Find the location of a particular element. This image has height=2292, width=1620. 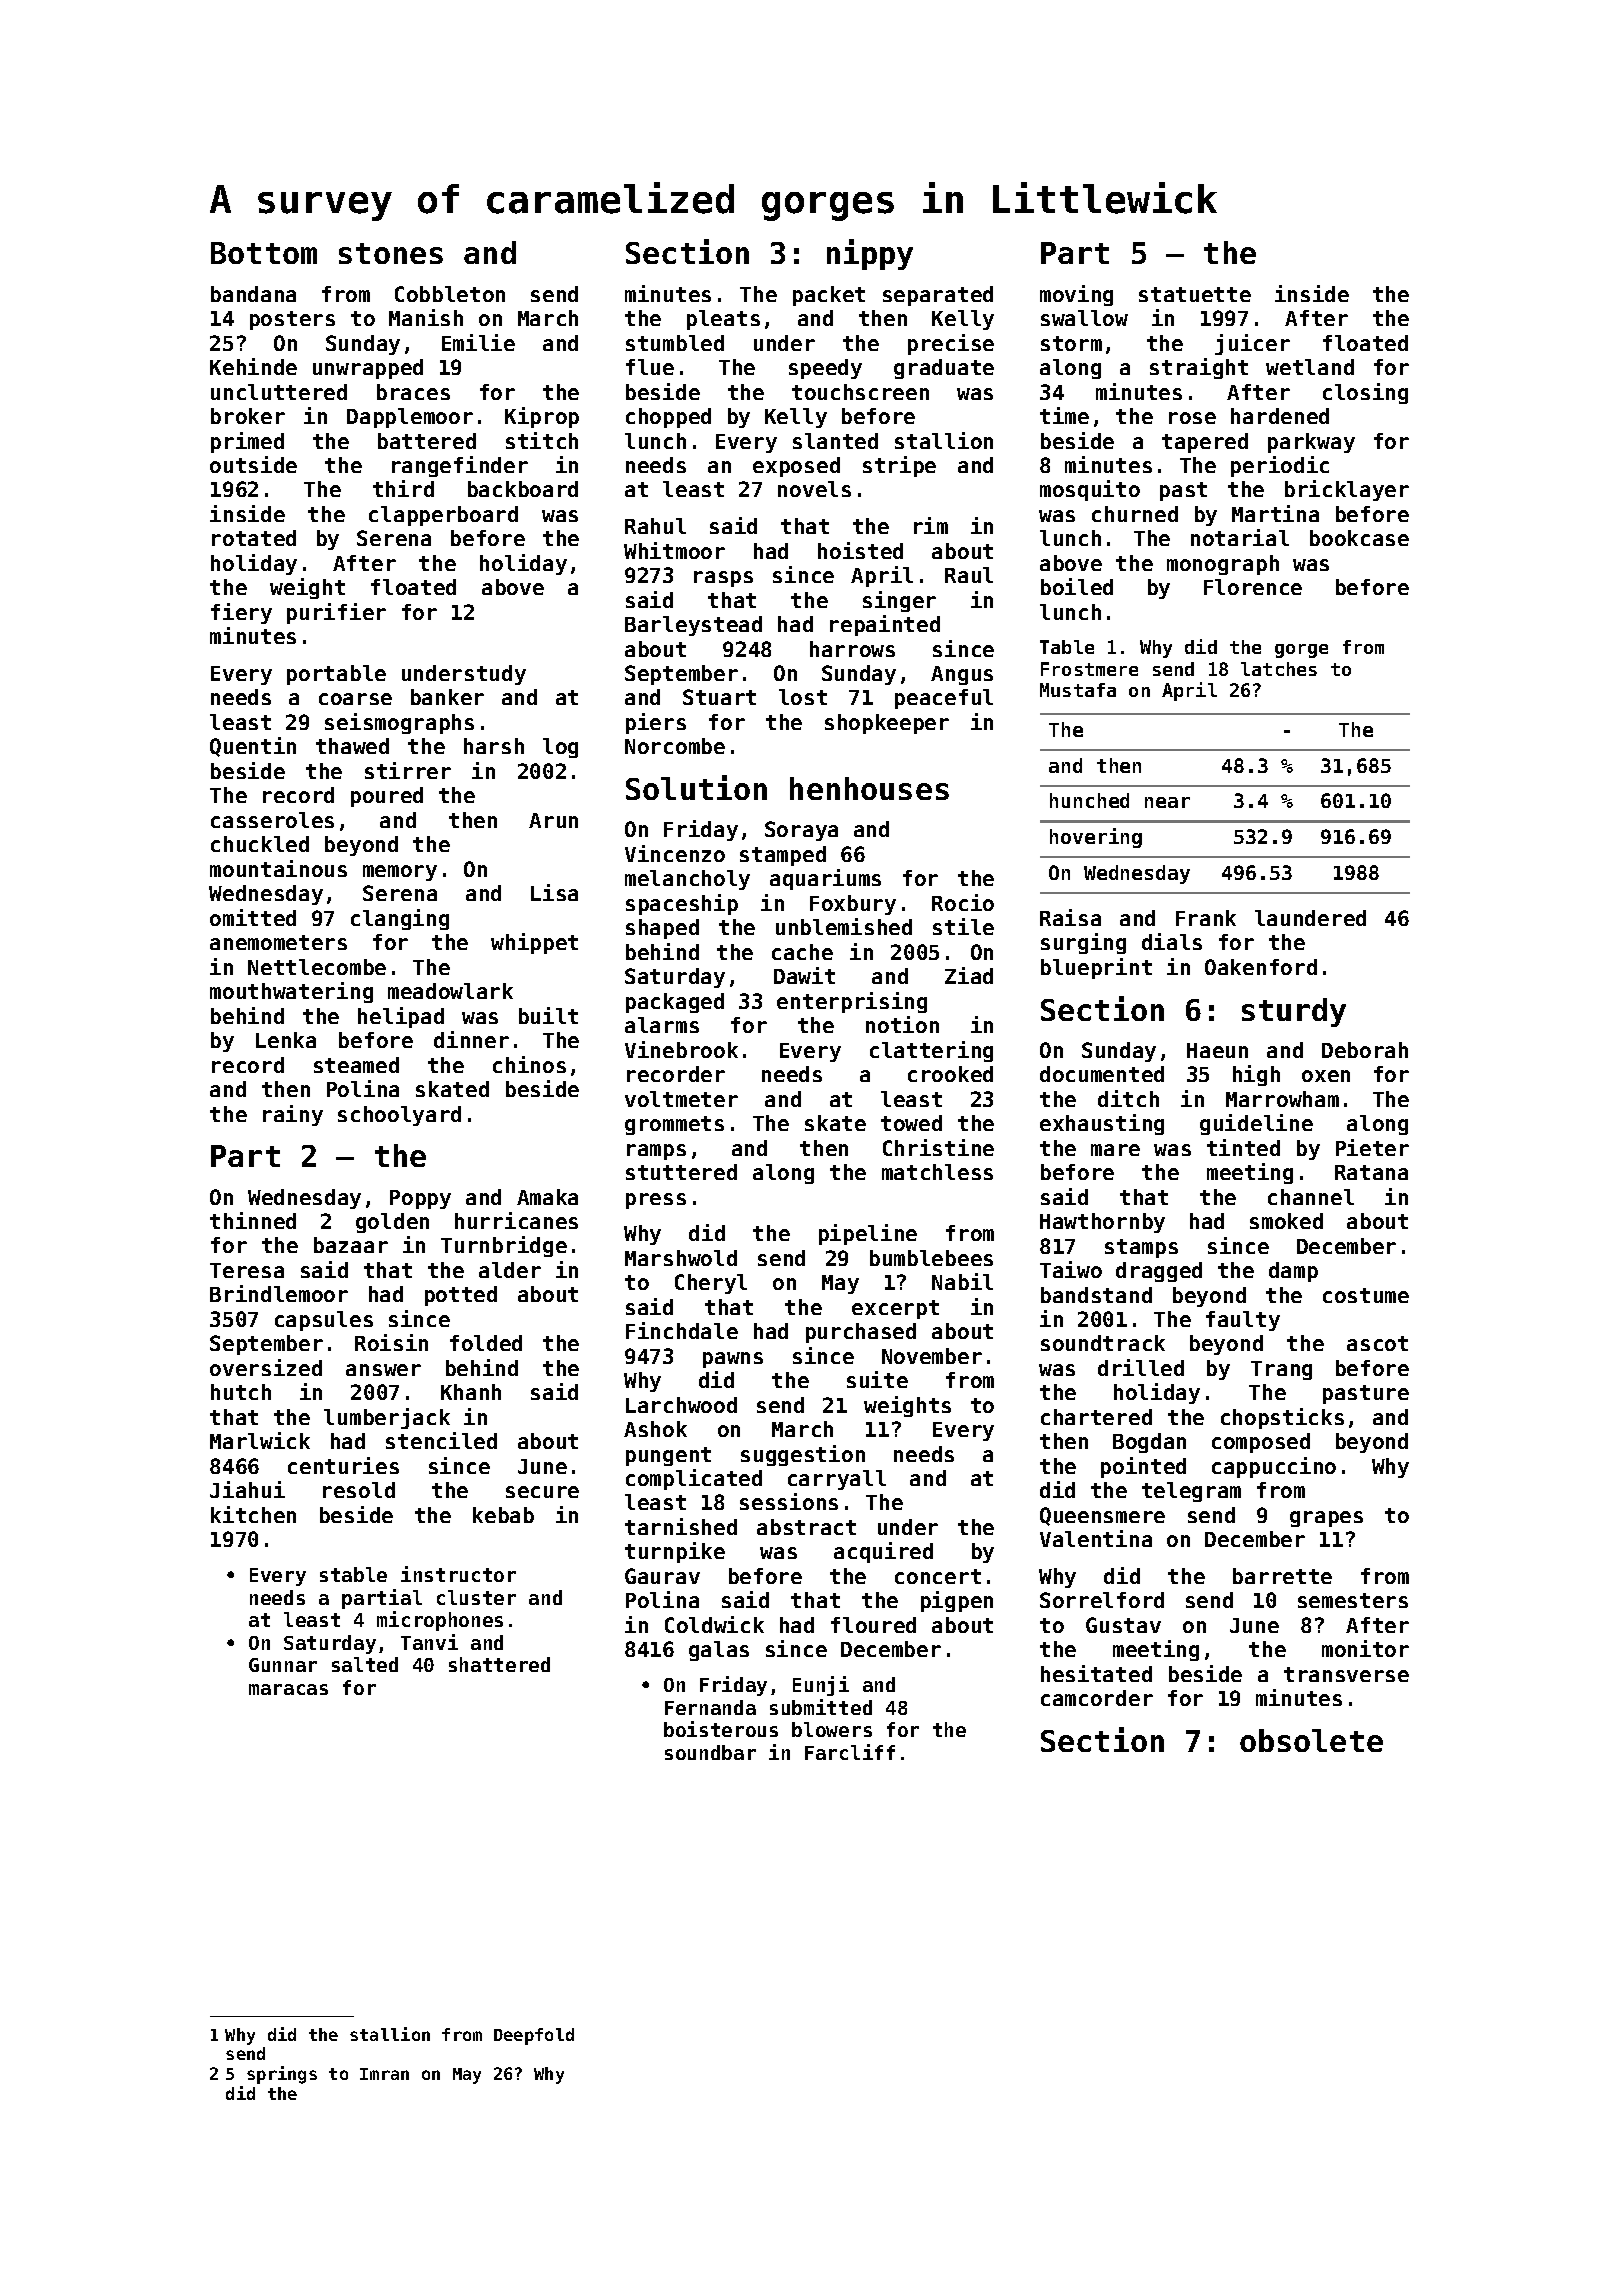

thinned is located at coordinates (253, 1220).
